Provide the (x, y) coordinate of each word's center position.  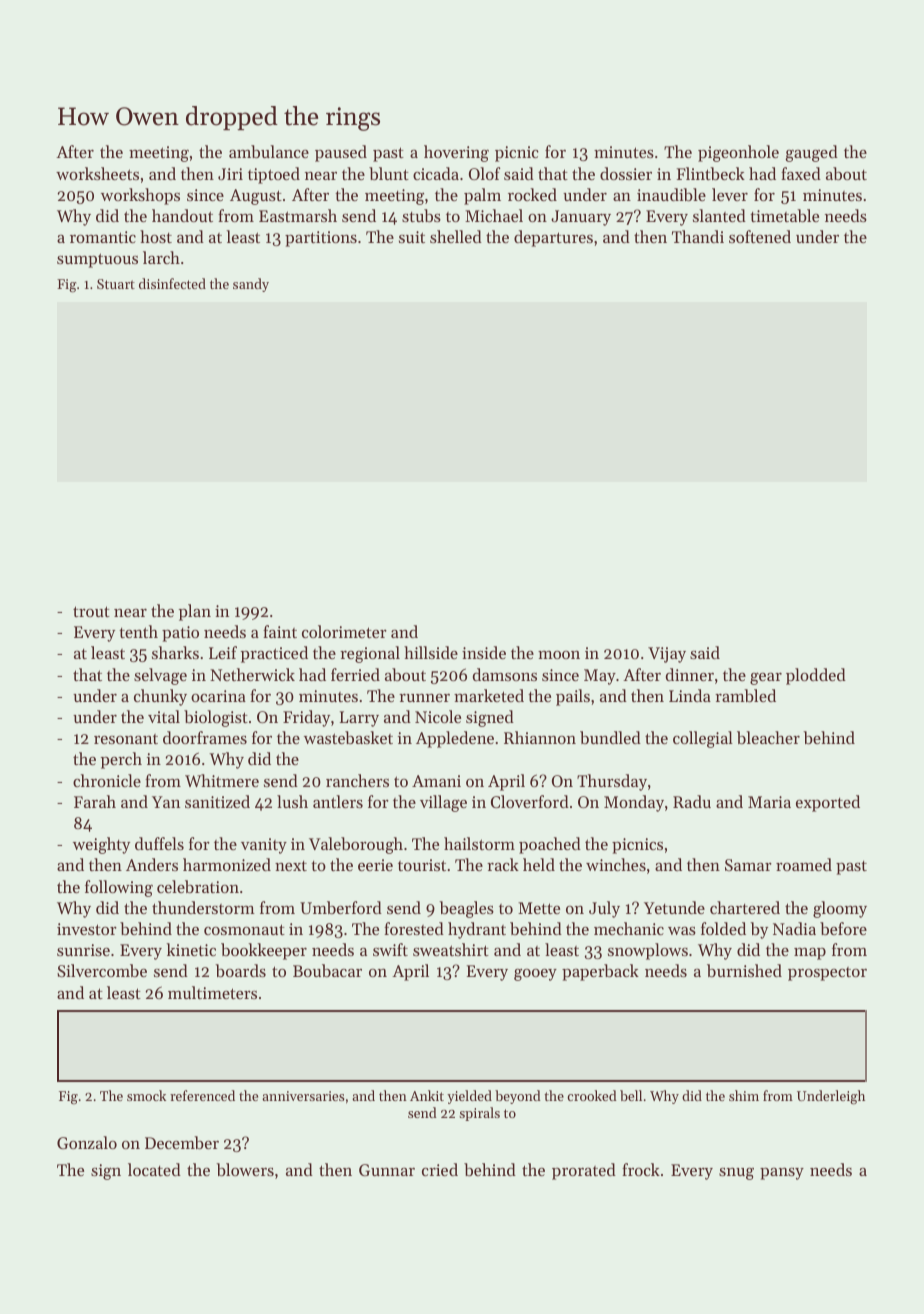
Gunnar (387, 1170)
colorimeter (344, 631)
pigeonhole (738, 153)
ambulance (269, 151)
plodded (816, 676)
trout (91, 611)
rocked (532, 194)
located (154, 1169)
